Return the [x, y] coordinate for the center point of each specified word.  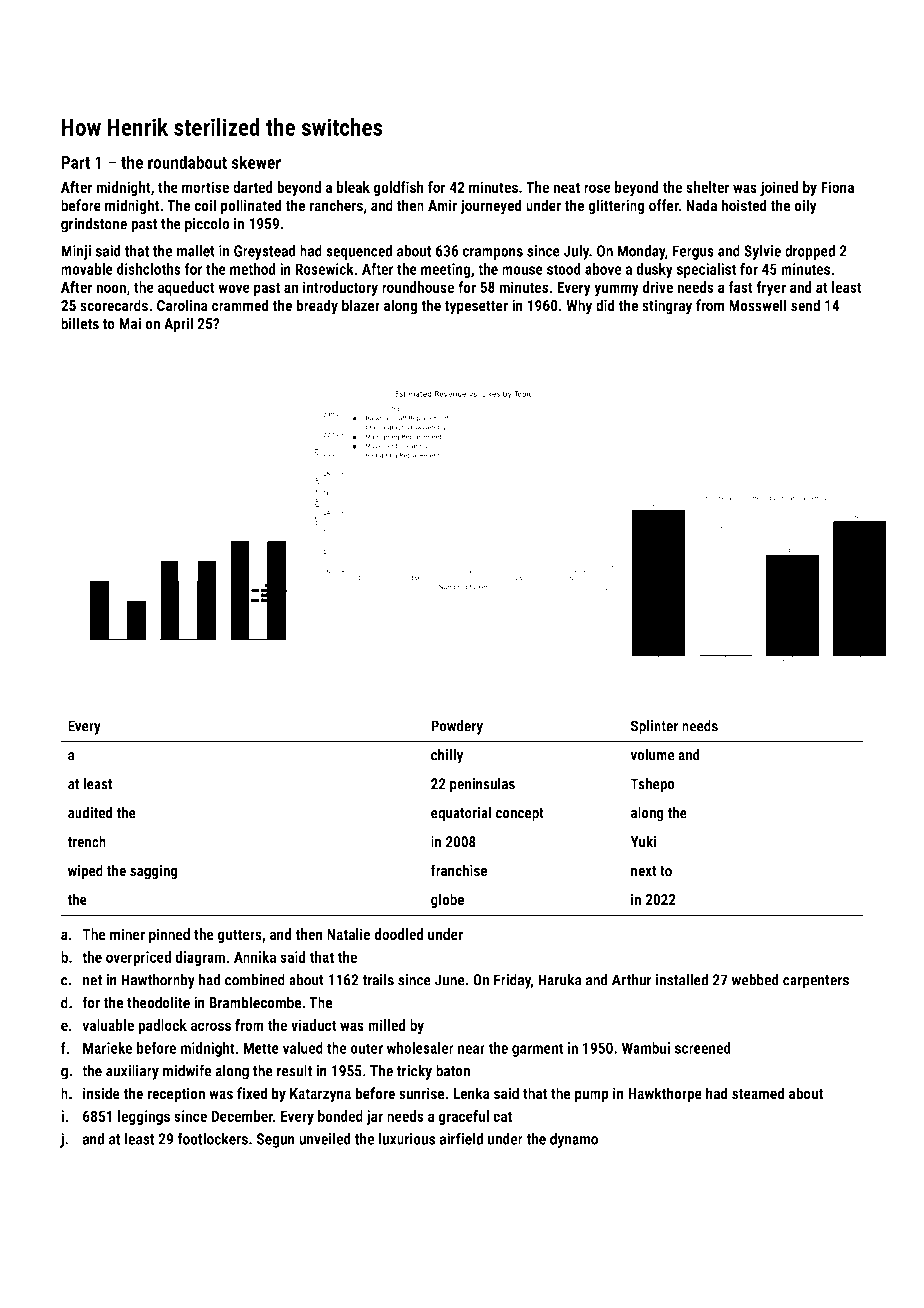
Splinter [654, 727]
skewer [256, 162]
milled [387, 1025]
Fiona [837, 187]
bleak [353, 187]
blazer [361, 305]
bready [317, 307]
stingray [667, 307]
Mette [261, 1048]
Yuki [643, 841]
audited [90, 812]
